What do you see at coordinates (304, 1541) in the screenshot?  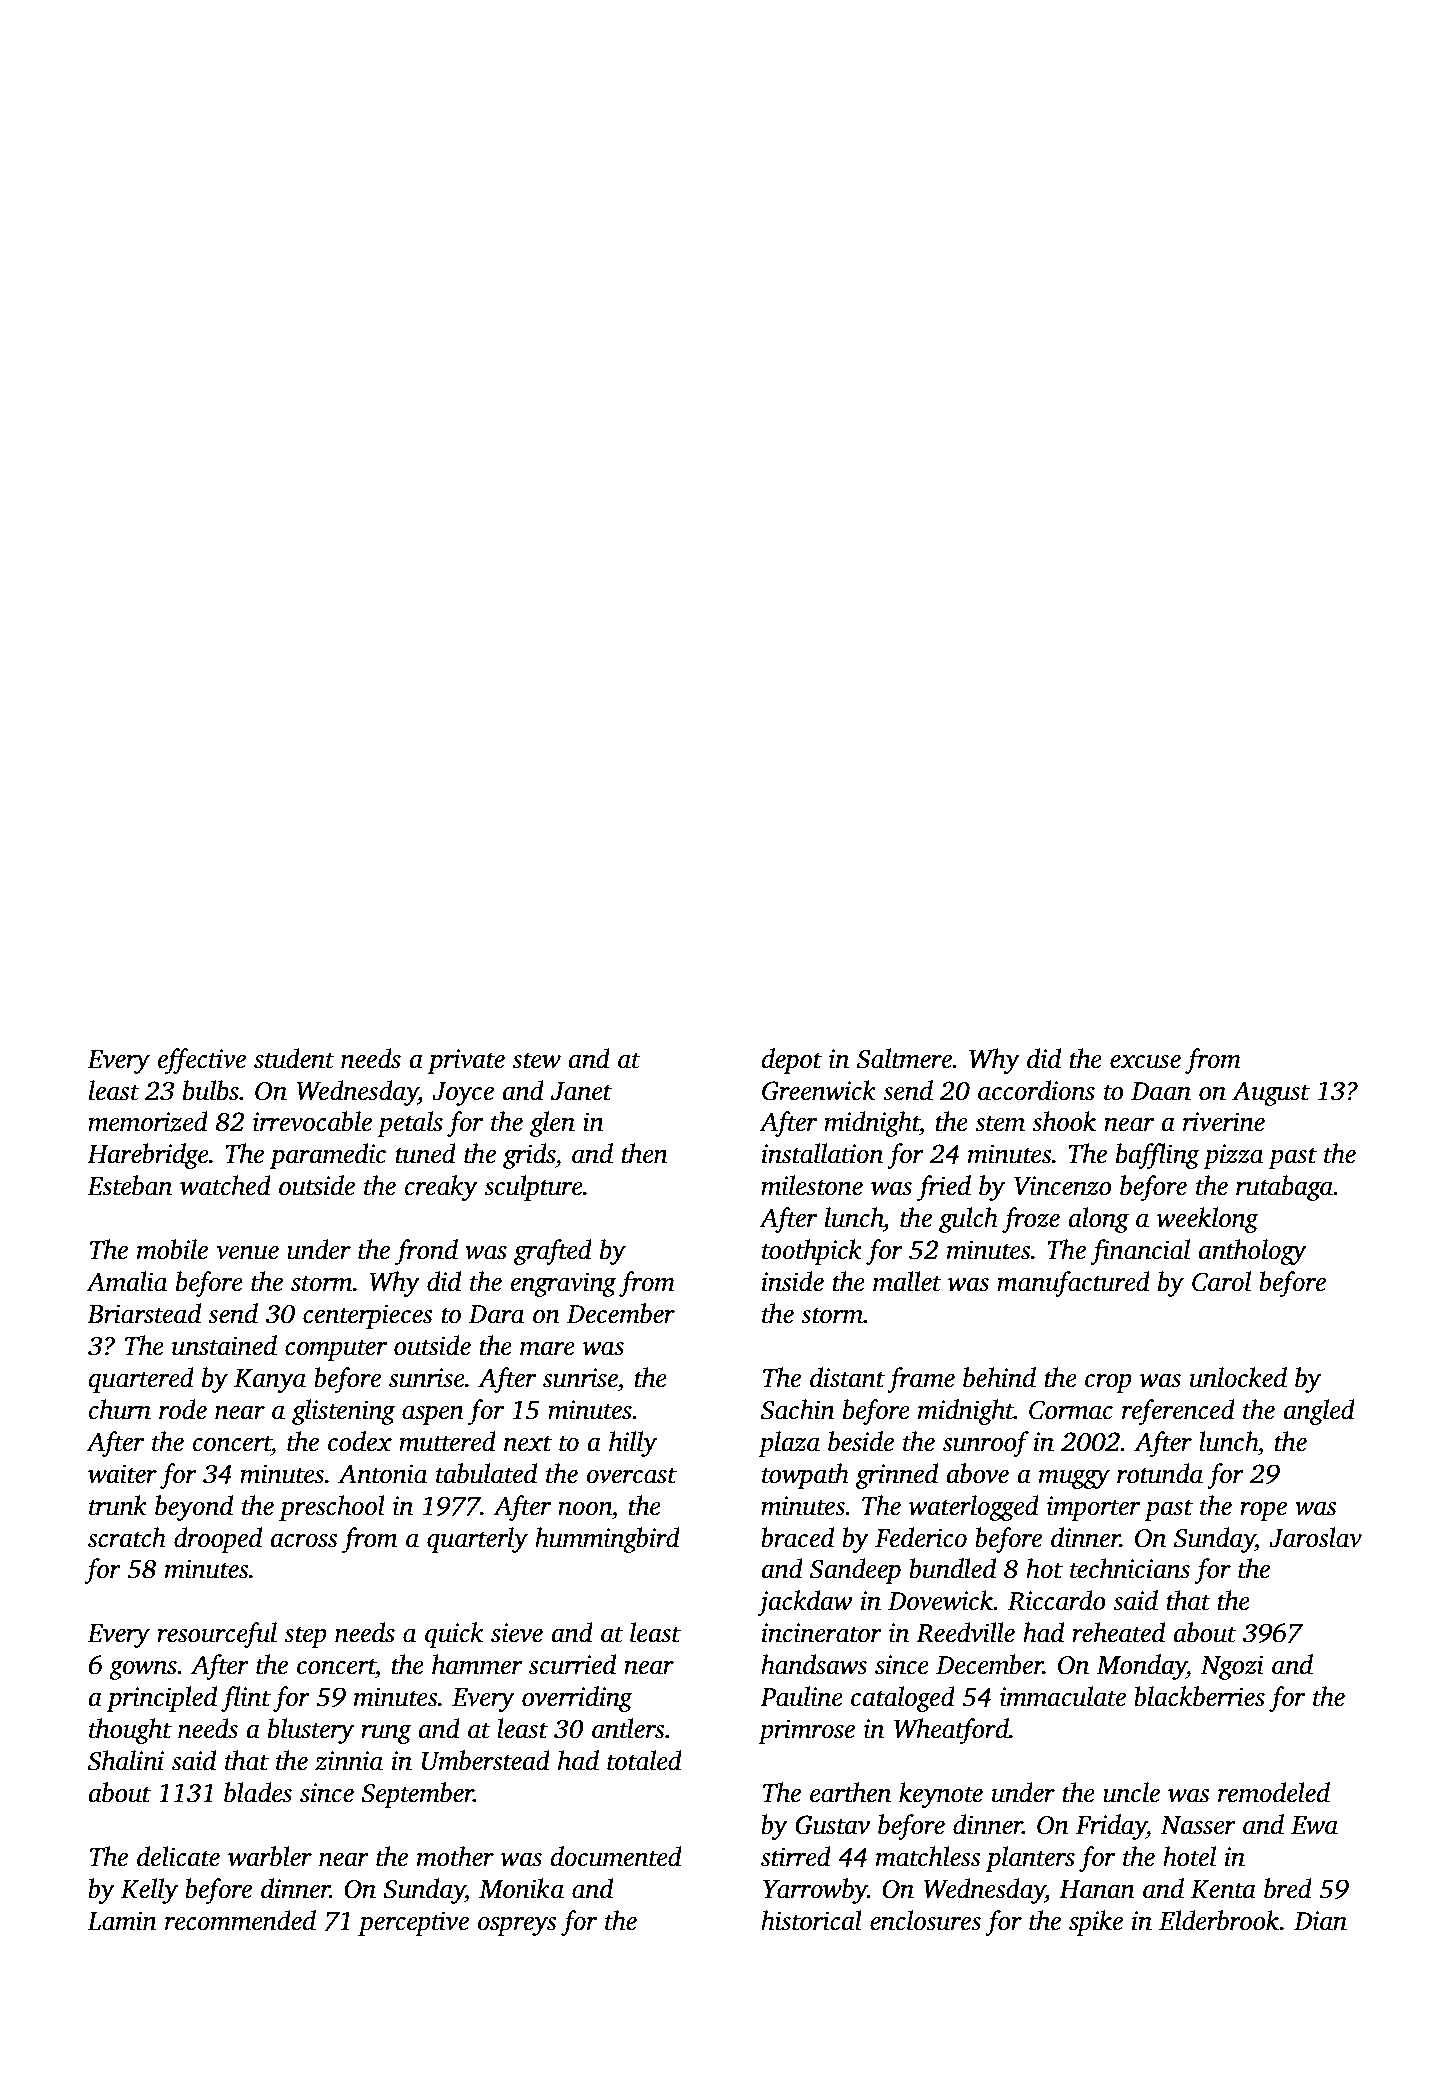 I see `across` at bounding box center [304, 1541].
